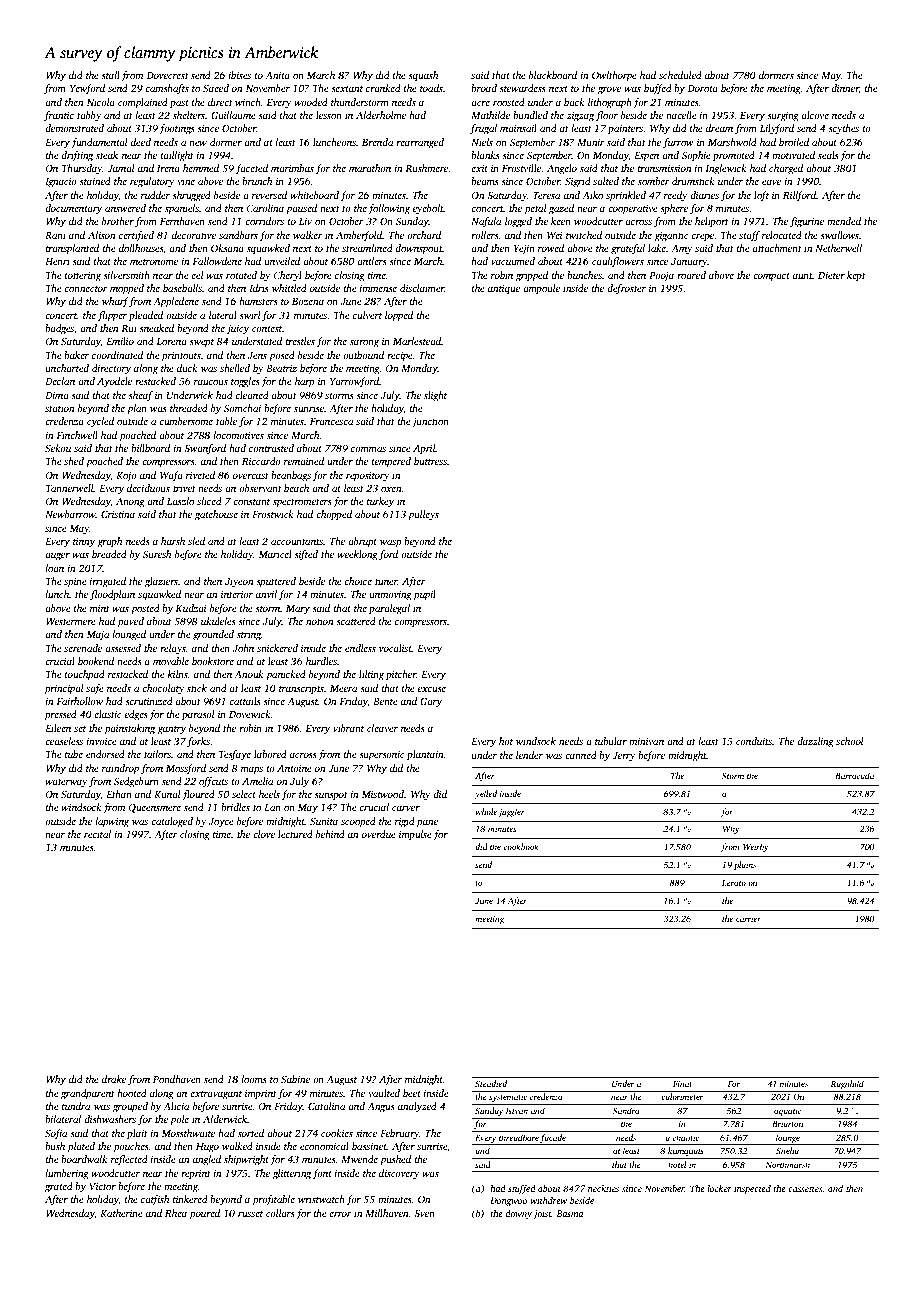  Describe the element at coordinates (803, 276) in the image. I see `aunt` at that location.
